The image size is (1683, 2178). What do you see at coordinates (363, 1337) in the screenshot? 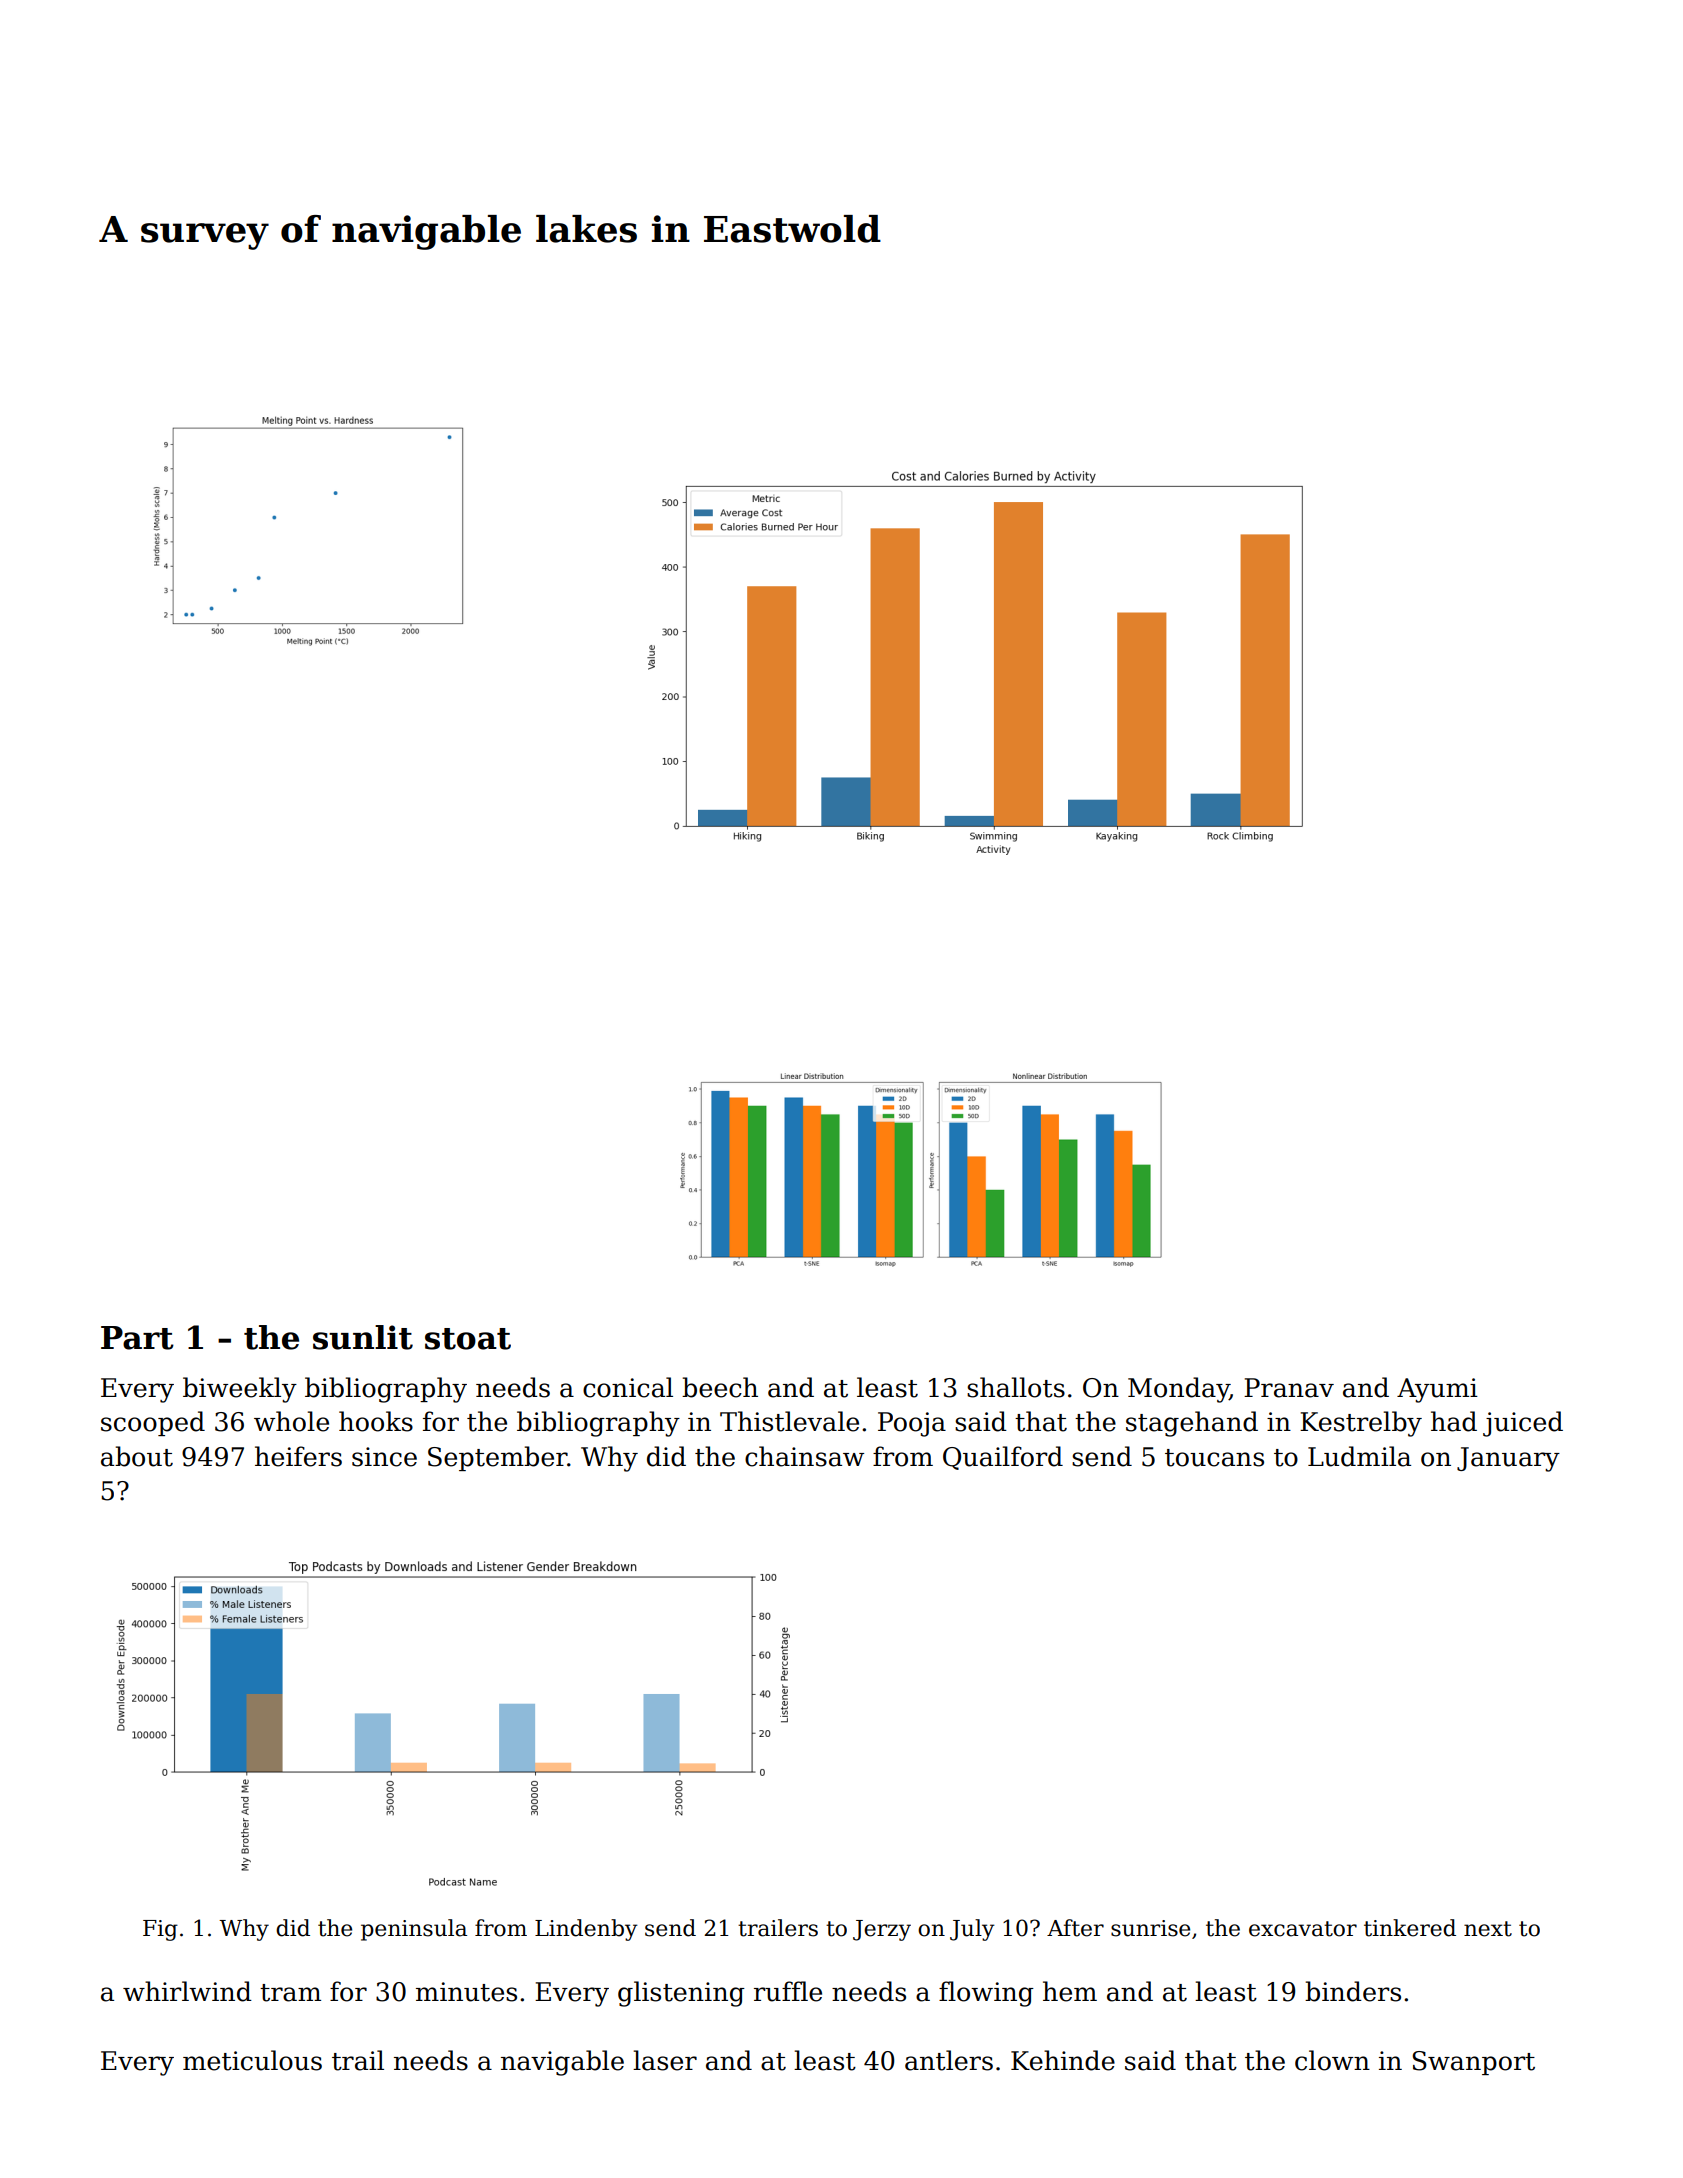
I see `sunlit` at bounding box center [363, 1337].
